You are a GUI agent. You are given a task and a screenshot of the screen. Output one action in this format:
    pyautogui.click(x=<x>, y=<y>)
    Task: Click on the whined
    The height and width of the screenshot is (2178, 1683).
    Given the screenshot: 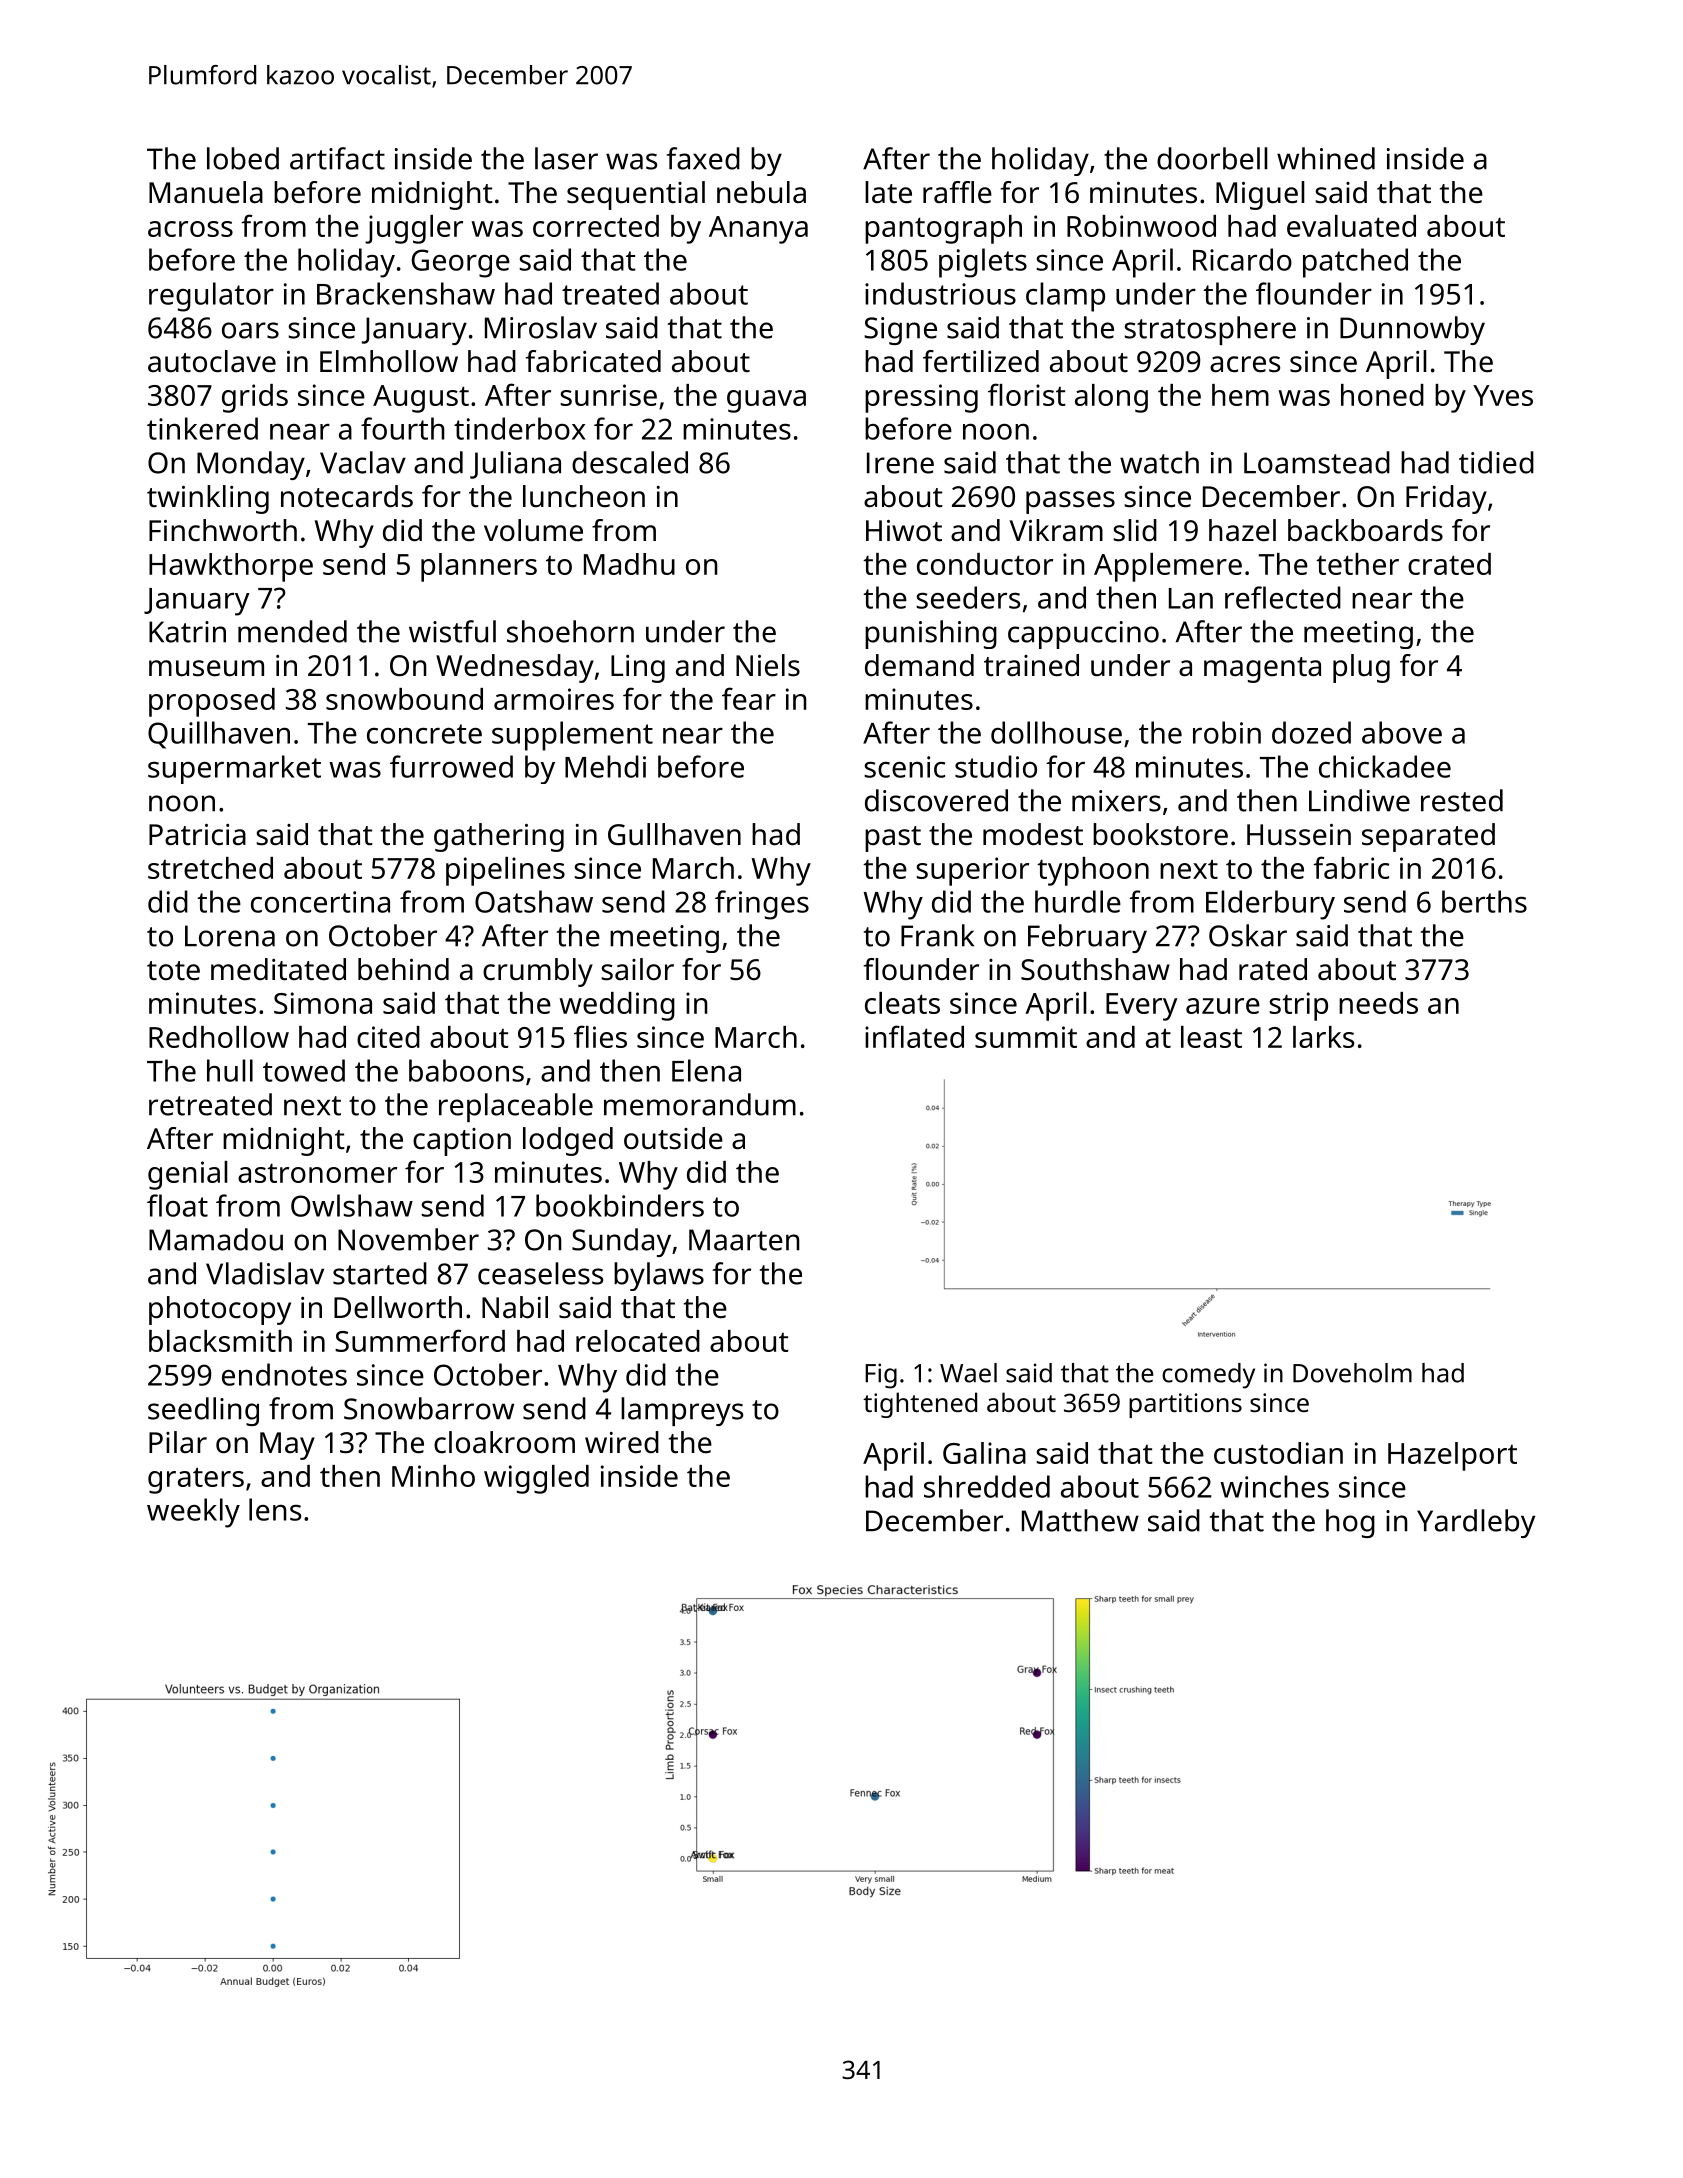 What is the action you would take?
    pyautogui.click(x=1326, y=158)
